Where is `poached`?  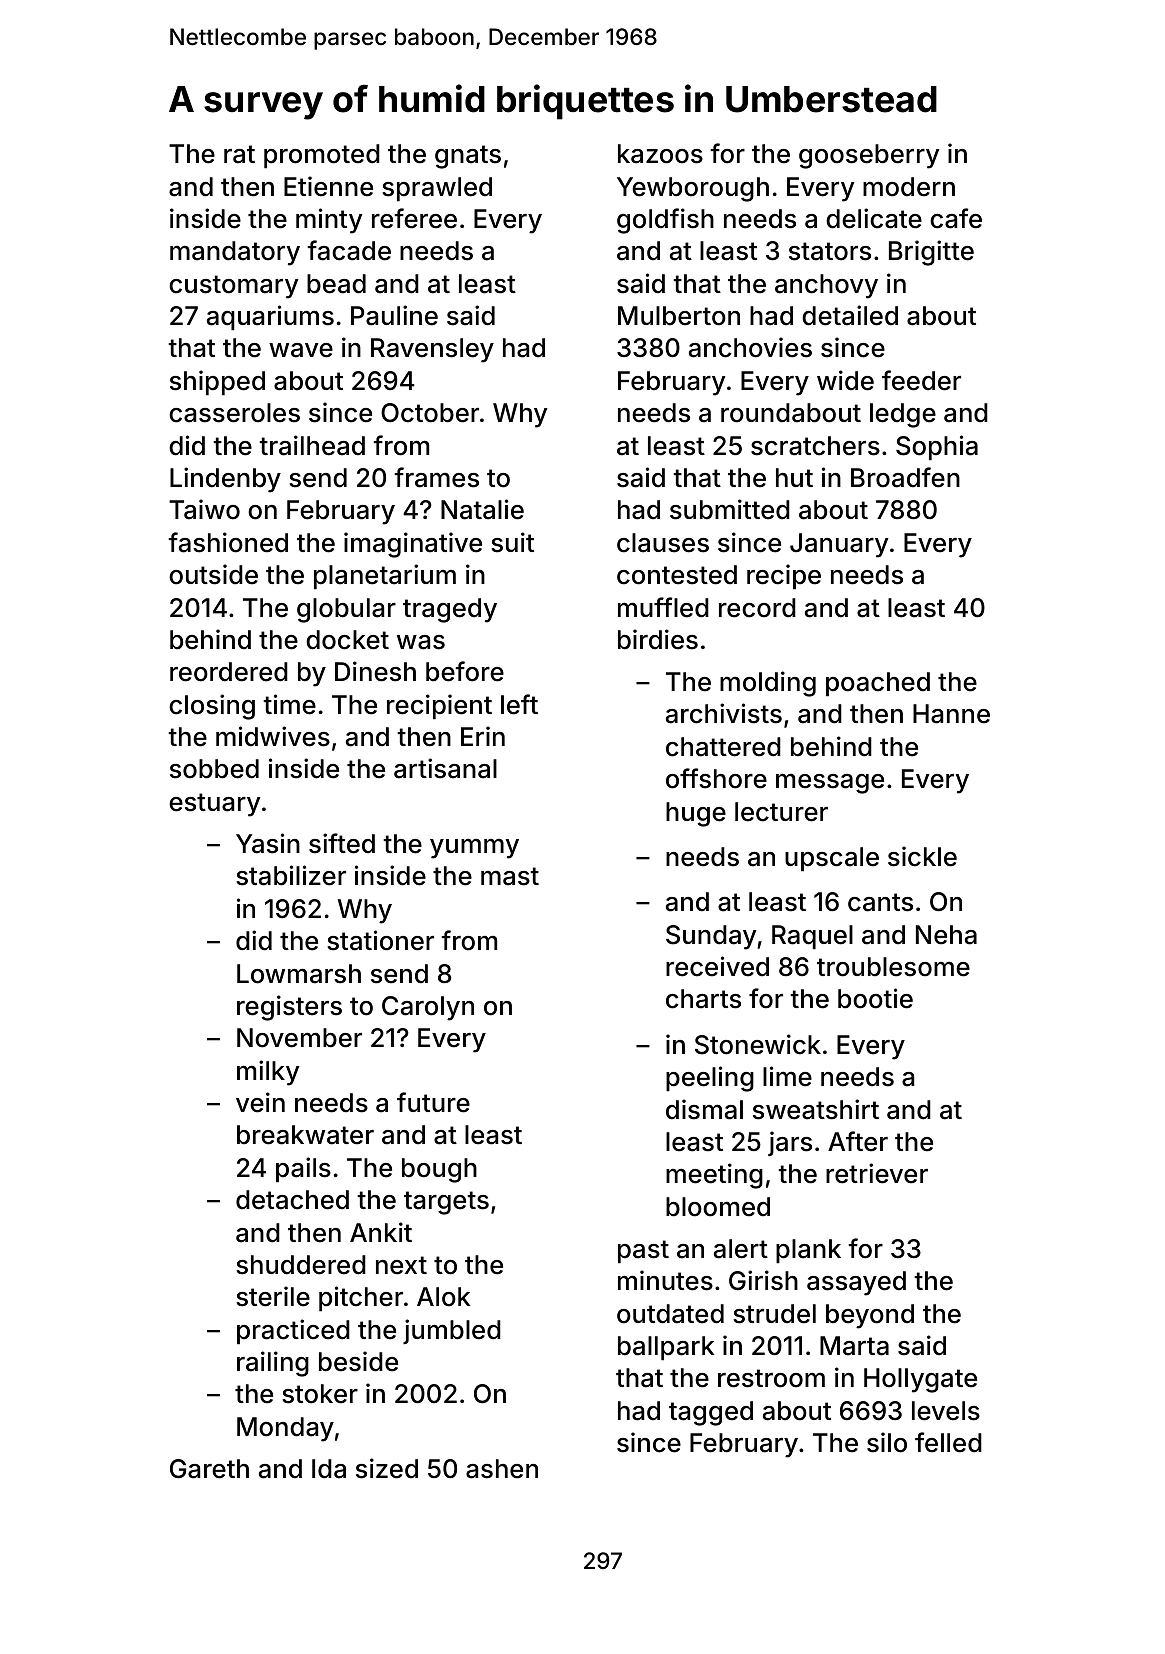
poached is located at coordinates (878, 684).
